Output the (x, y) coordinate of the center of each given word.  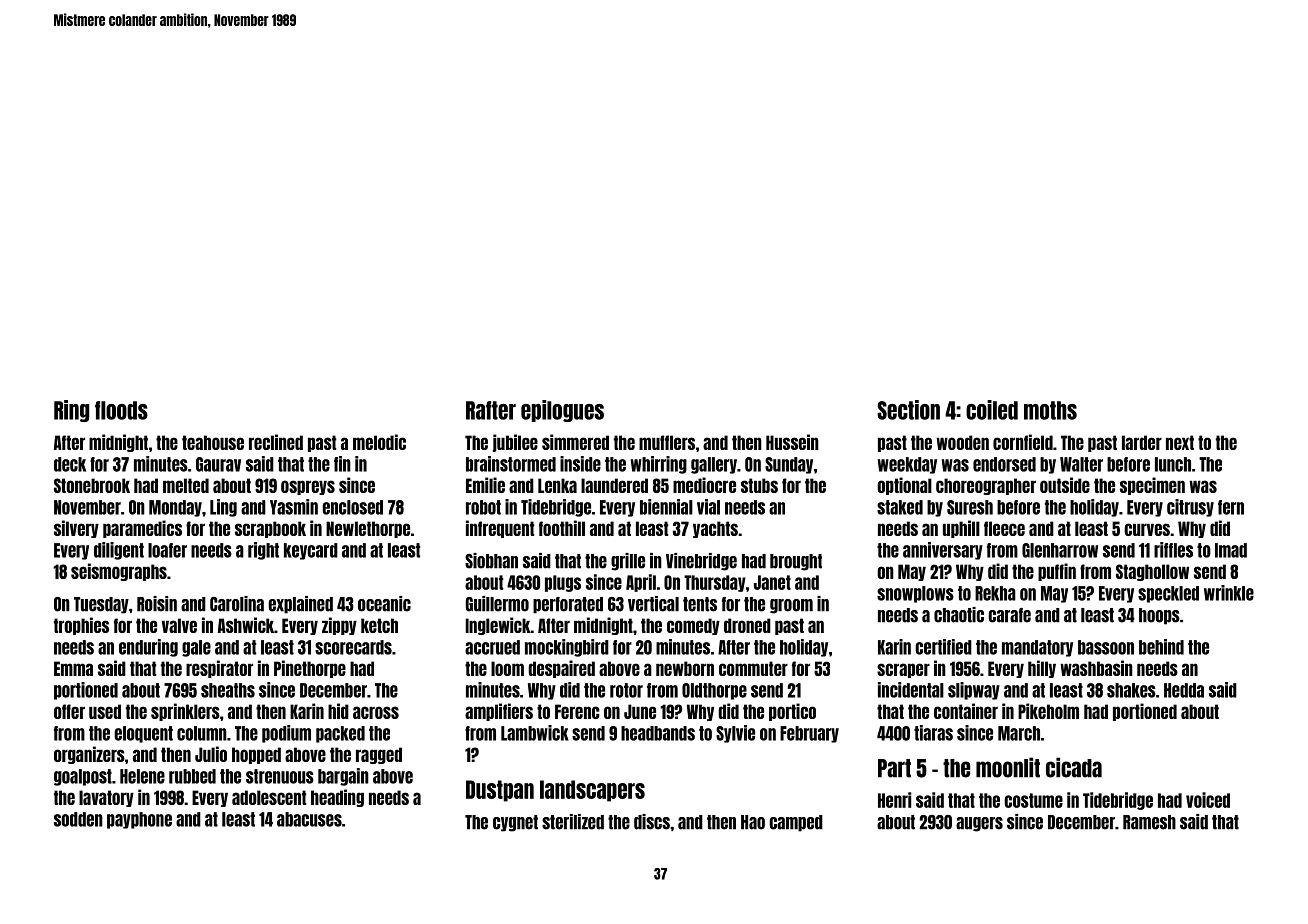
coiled (992, 410)
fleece (1004, 528)
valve (179, 625)
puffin (1057, 572)
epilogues (562, 411)
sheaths (228, 690)
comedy (693, 626)
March (1019, 733)
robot (483, 507)
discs (652, 822)
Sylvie (735, 734)
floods (121, 410)
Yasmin (294, 507)
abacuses (309, 819)
